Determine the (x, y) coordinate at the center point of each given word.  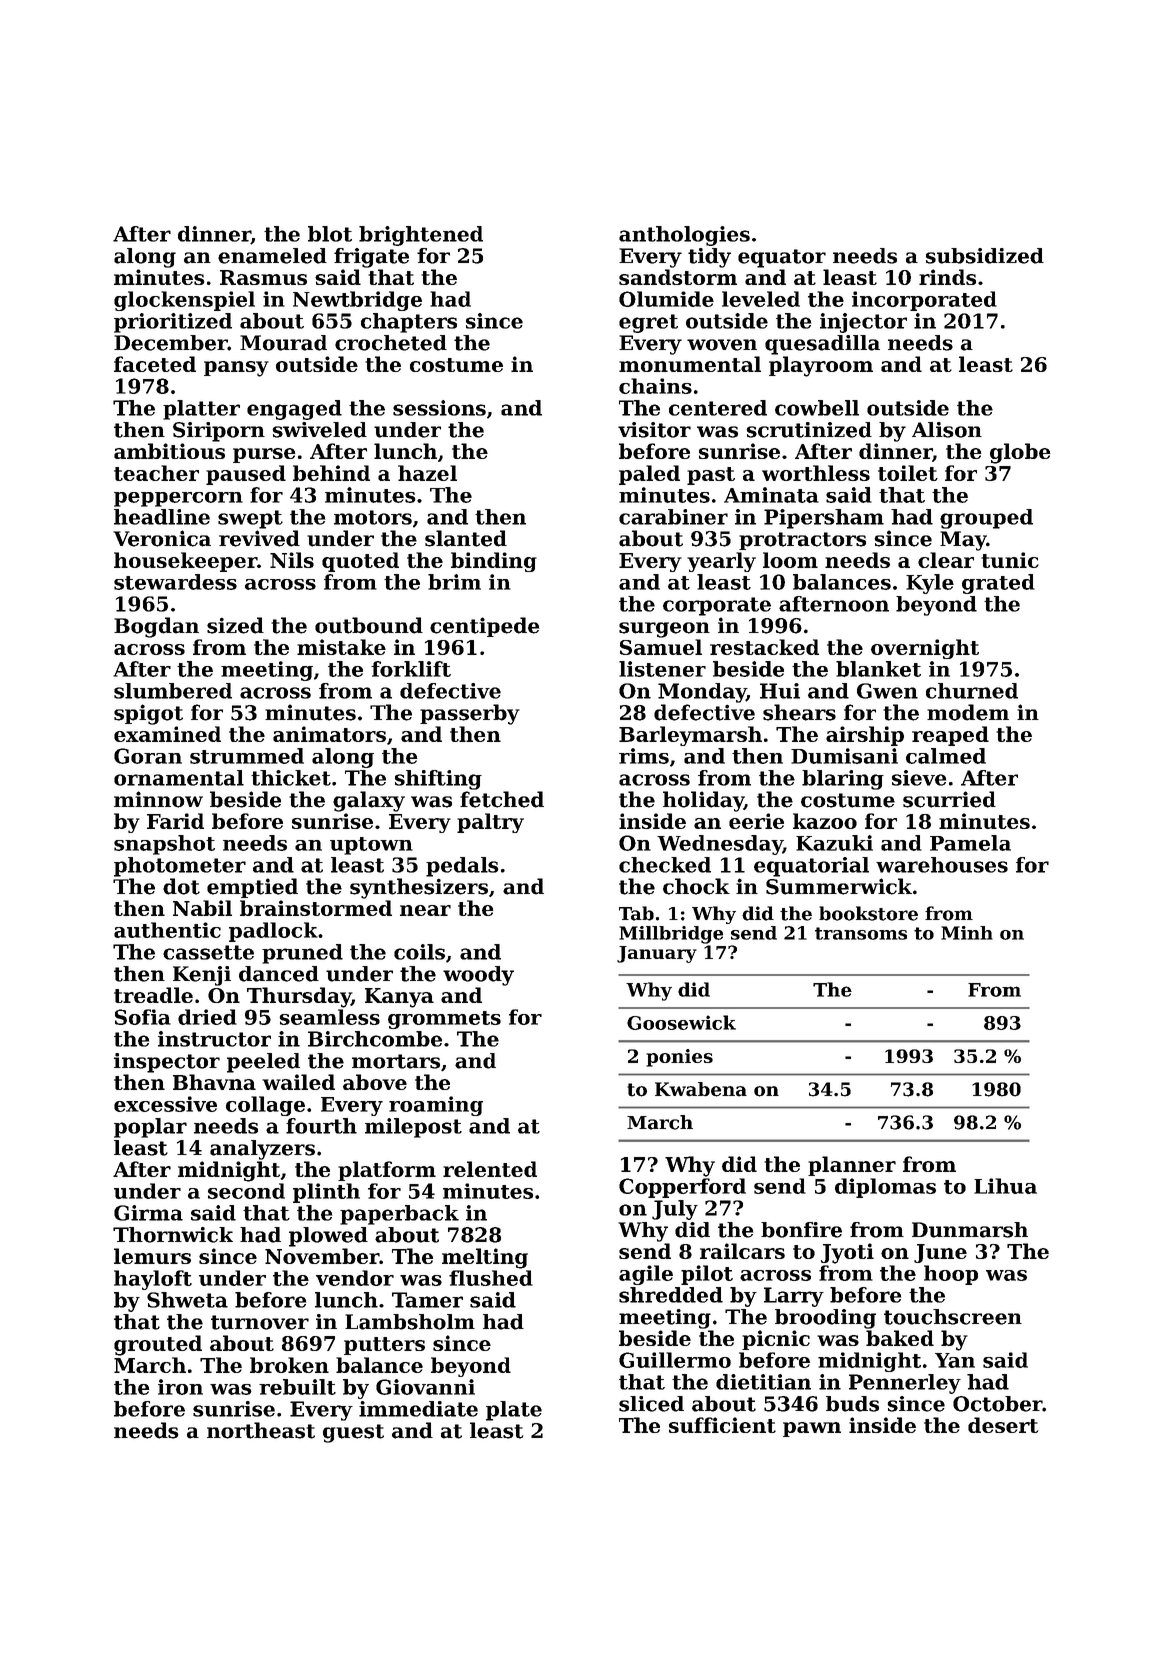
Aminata (771, 495)
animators (329, 734)
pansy (236, 369)
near (425, 910)
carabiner (673, 517)
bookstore (868, 913)
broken (289, 1365)
